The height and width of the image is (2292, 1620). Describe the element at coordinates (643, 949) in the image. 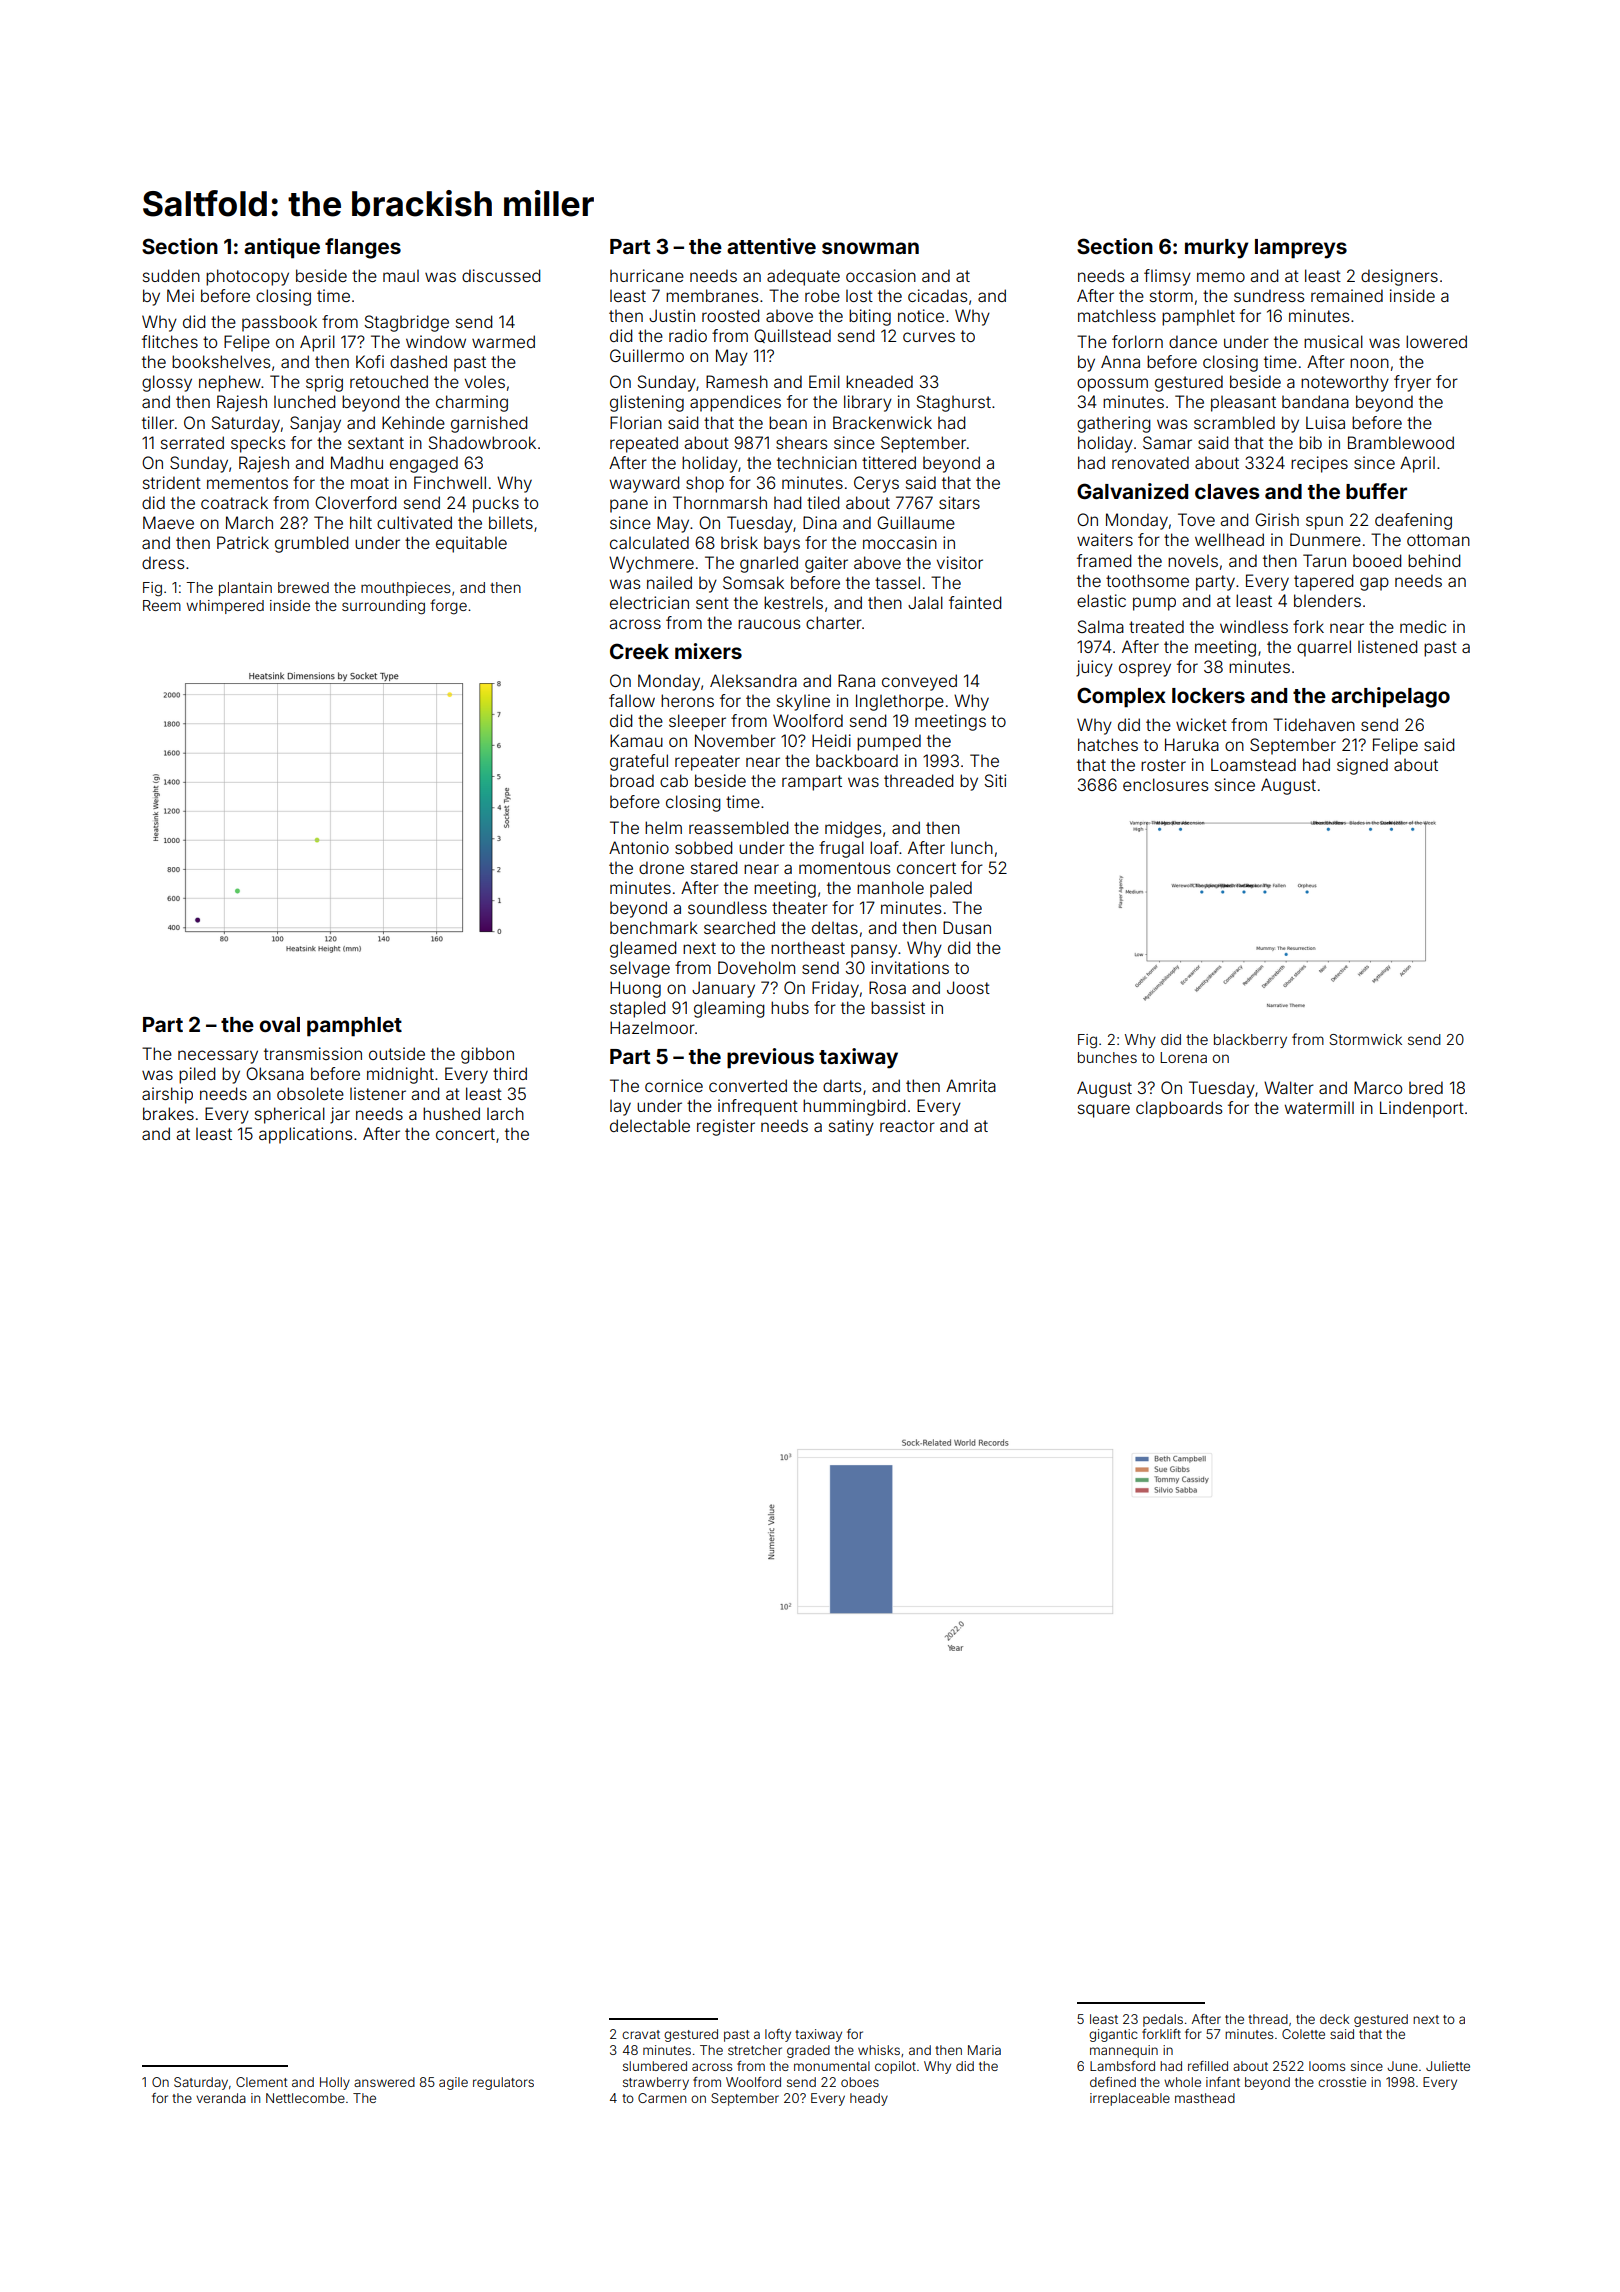

I see `gleamed` at that location.
